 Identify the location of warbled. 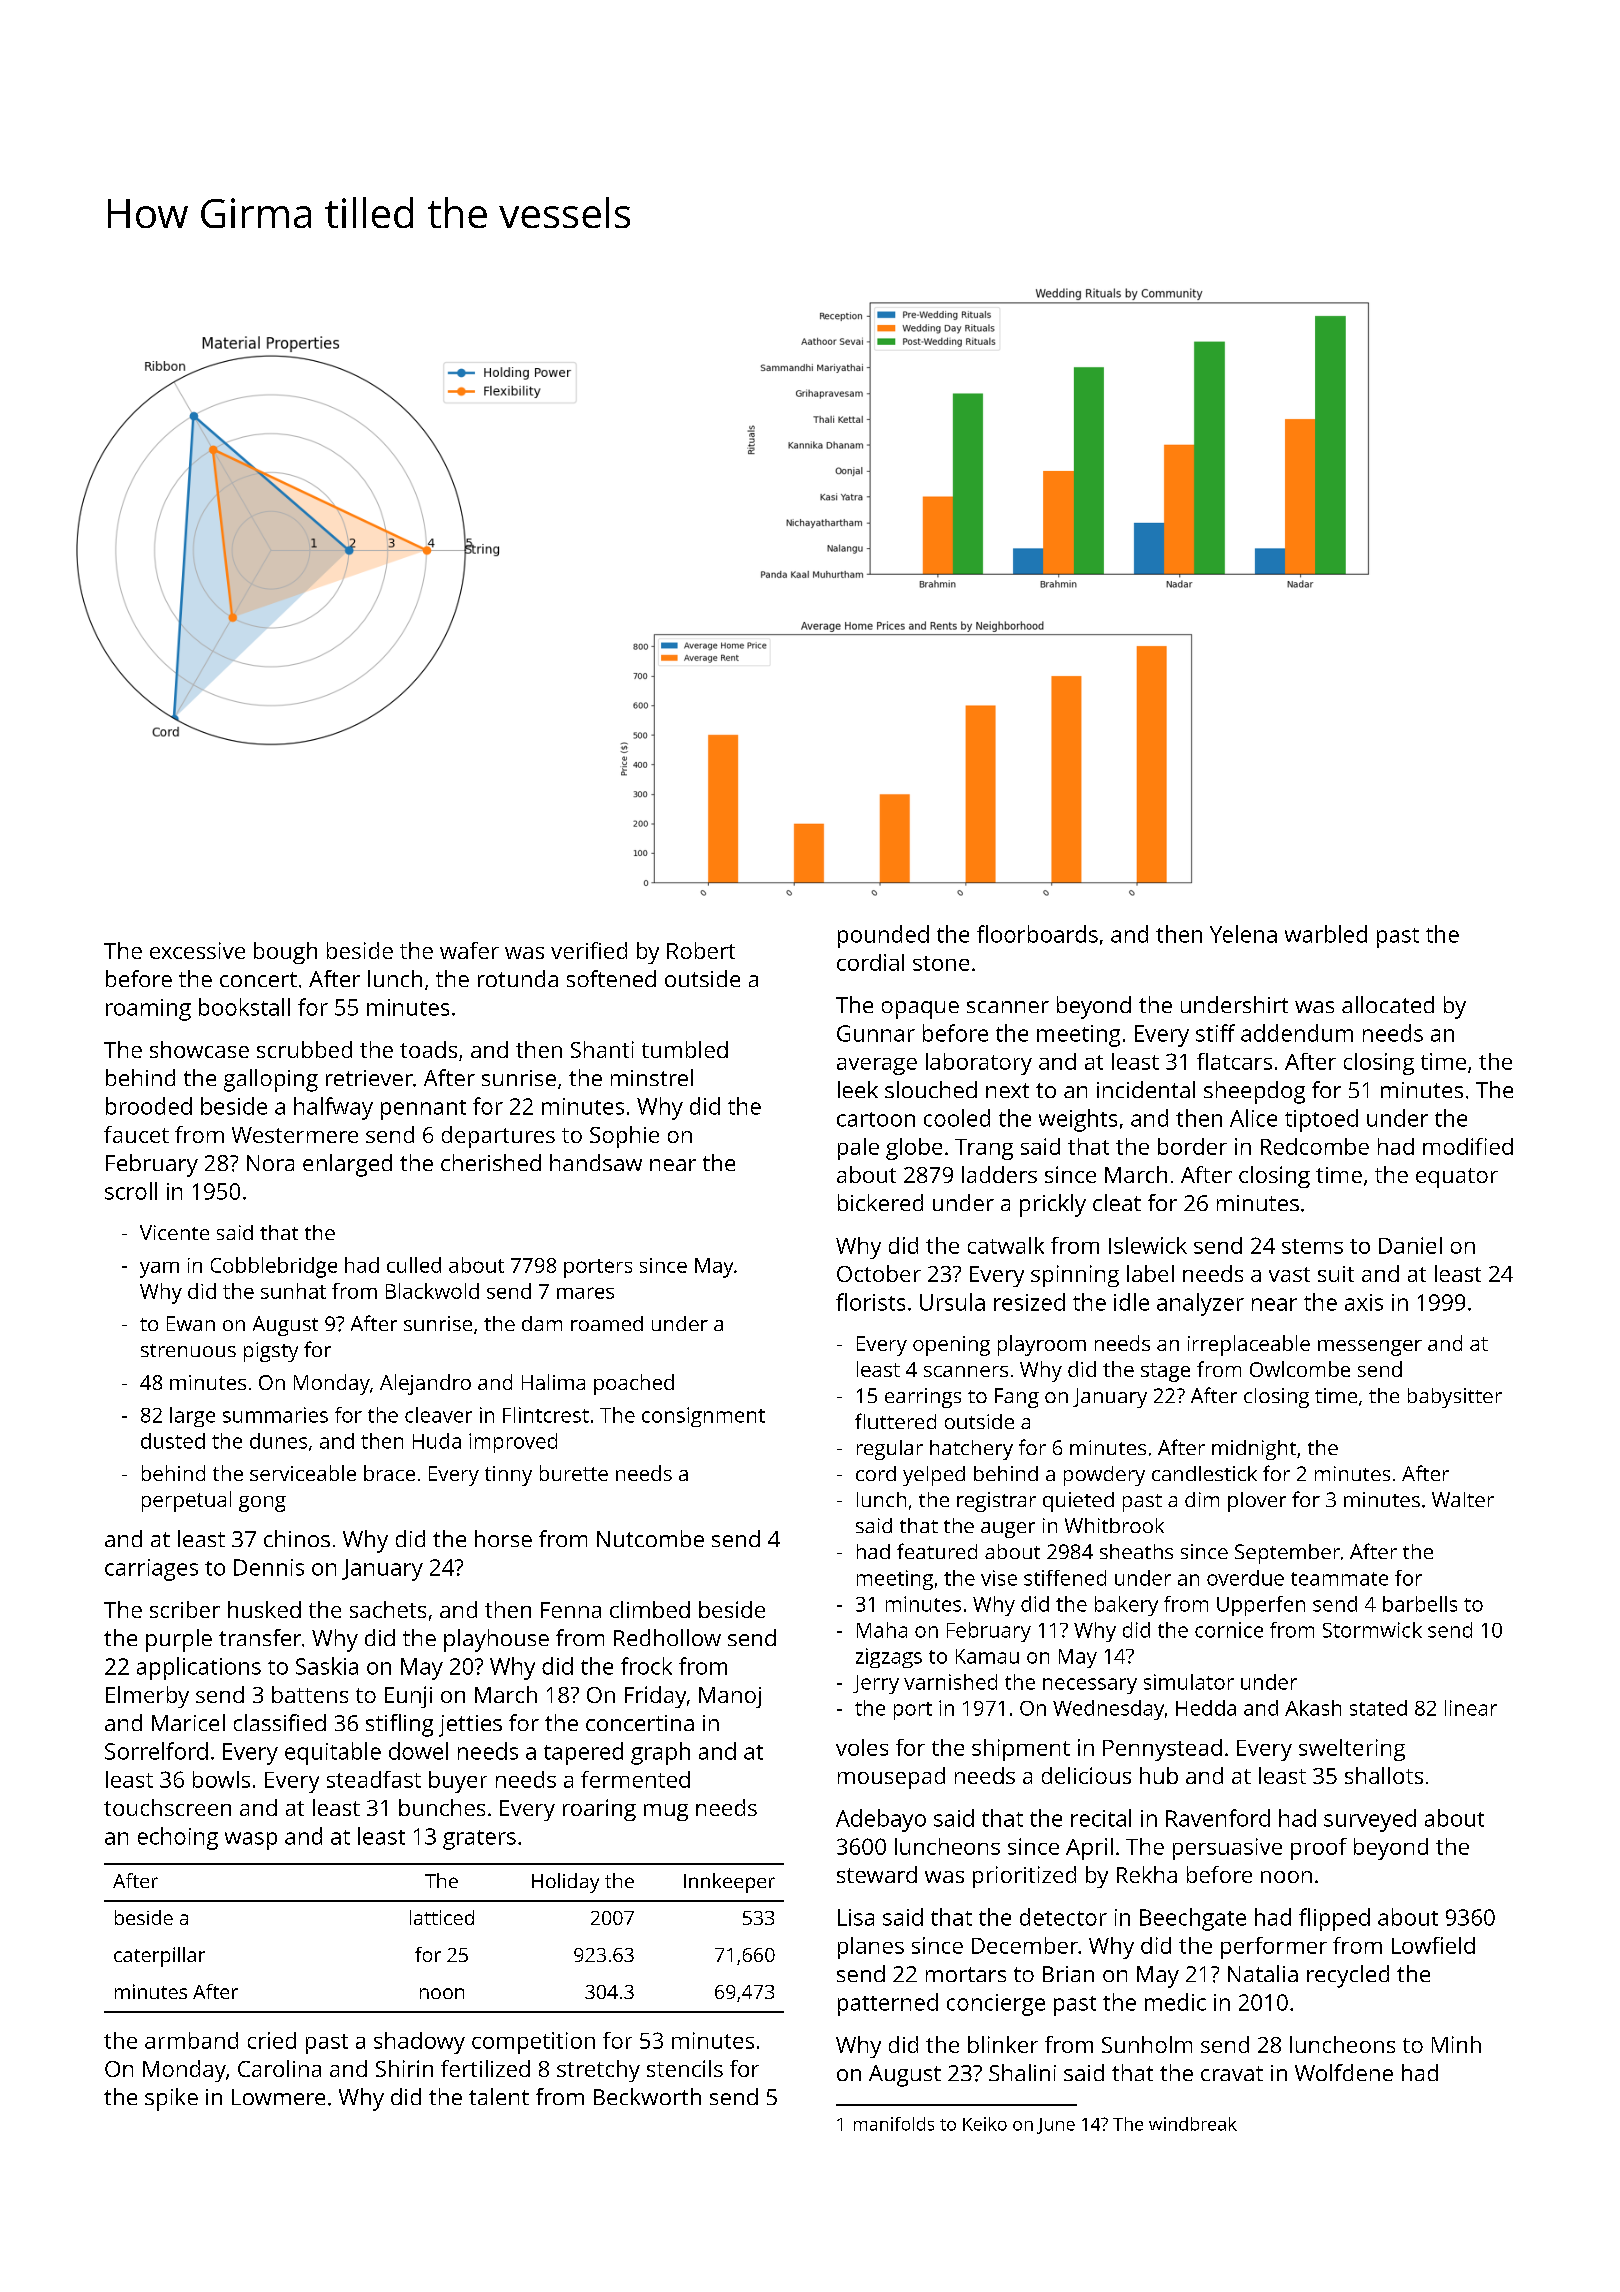
(1326, 934).
